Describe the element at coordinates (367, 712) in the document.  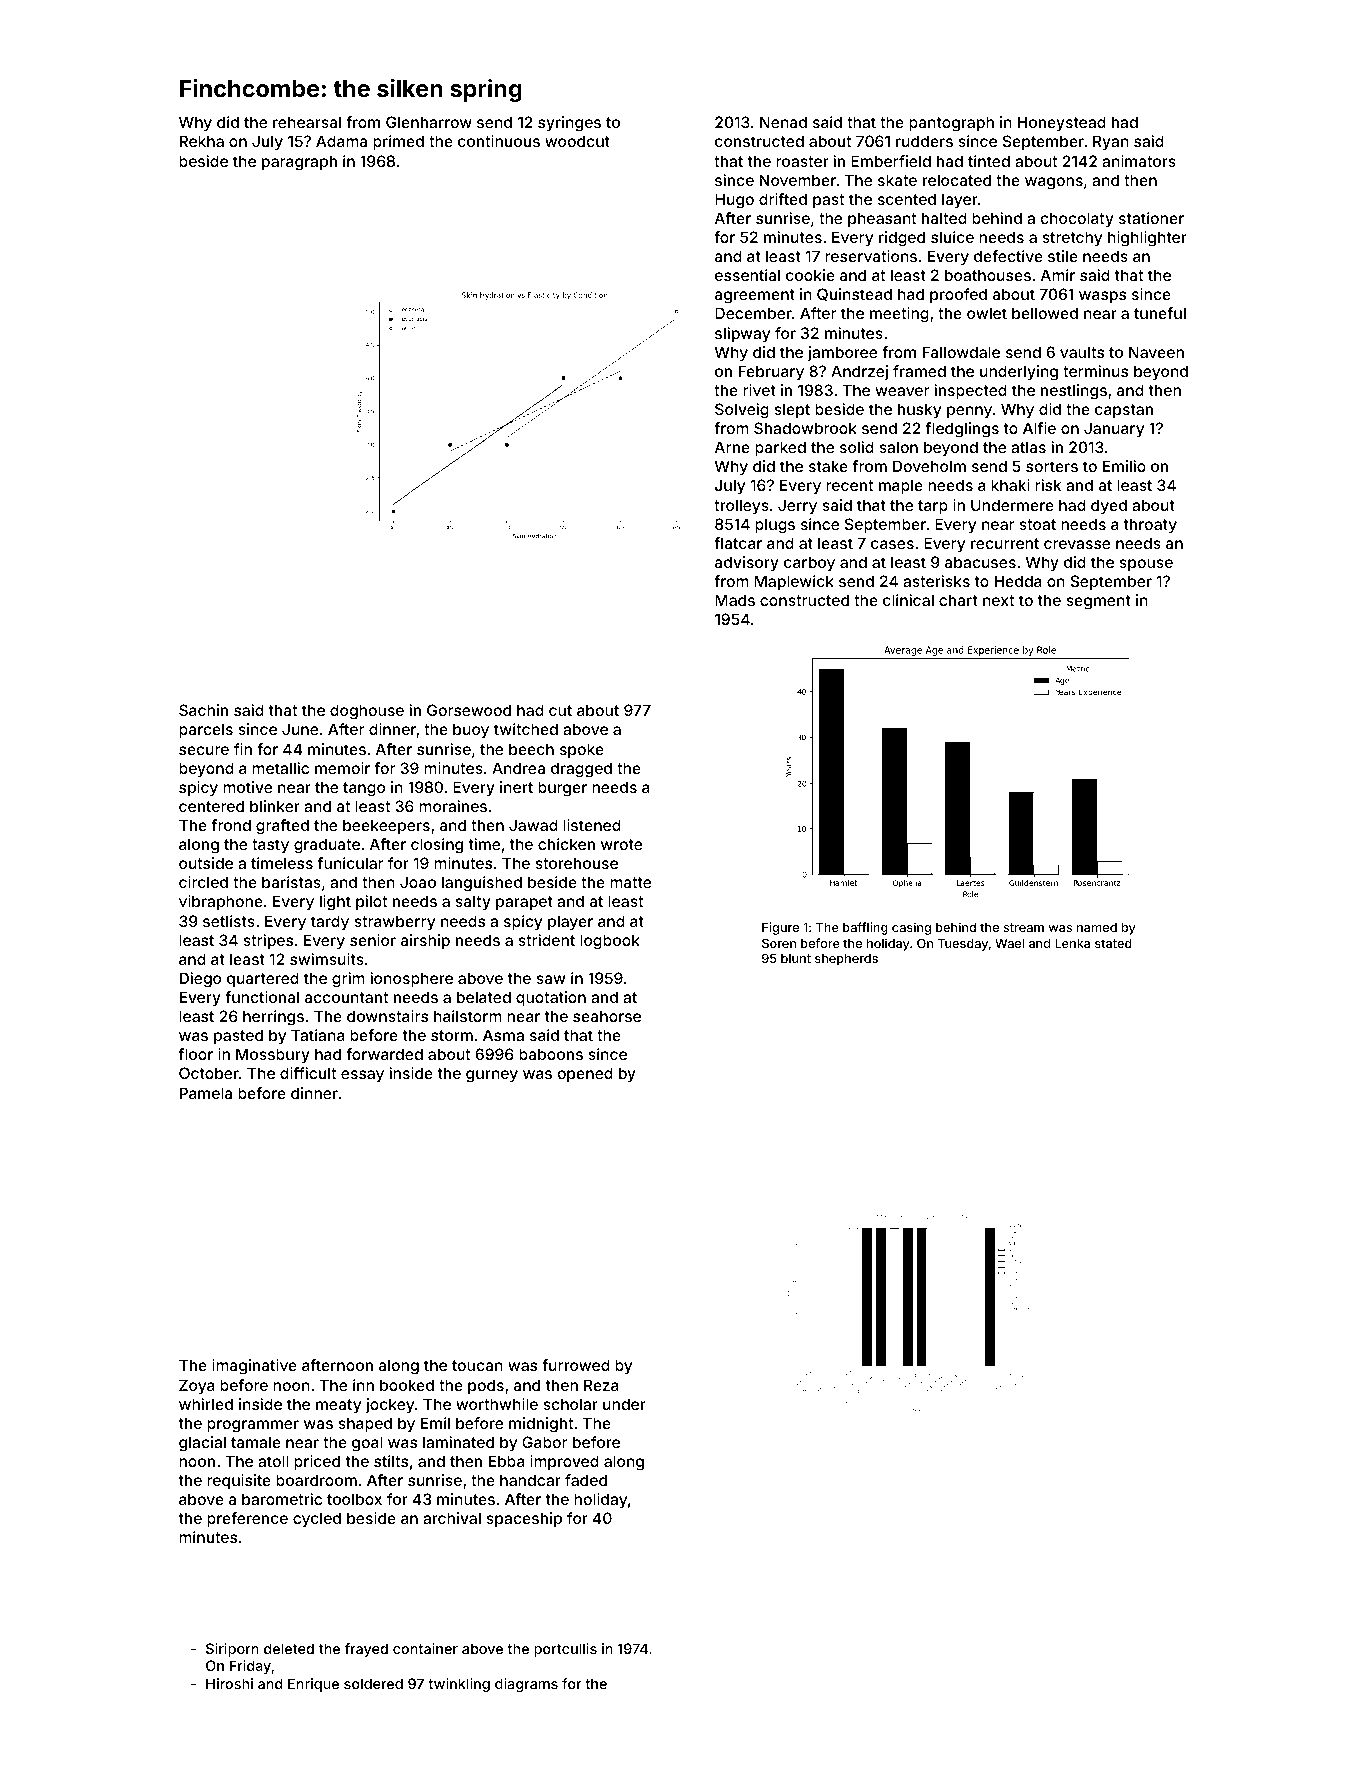
I see `doghouse` at that location.
